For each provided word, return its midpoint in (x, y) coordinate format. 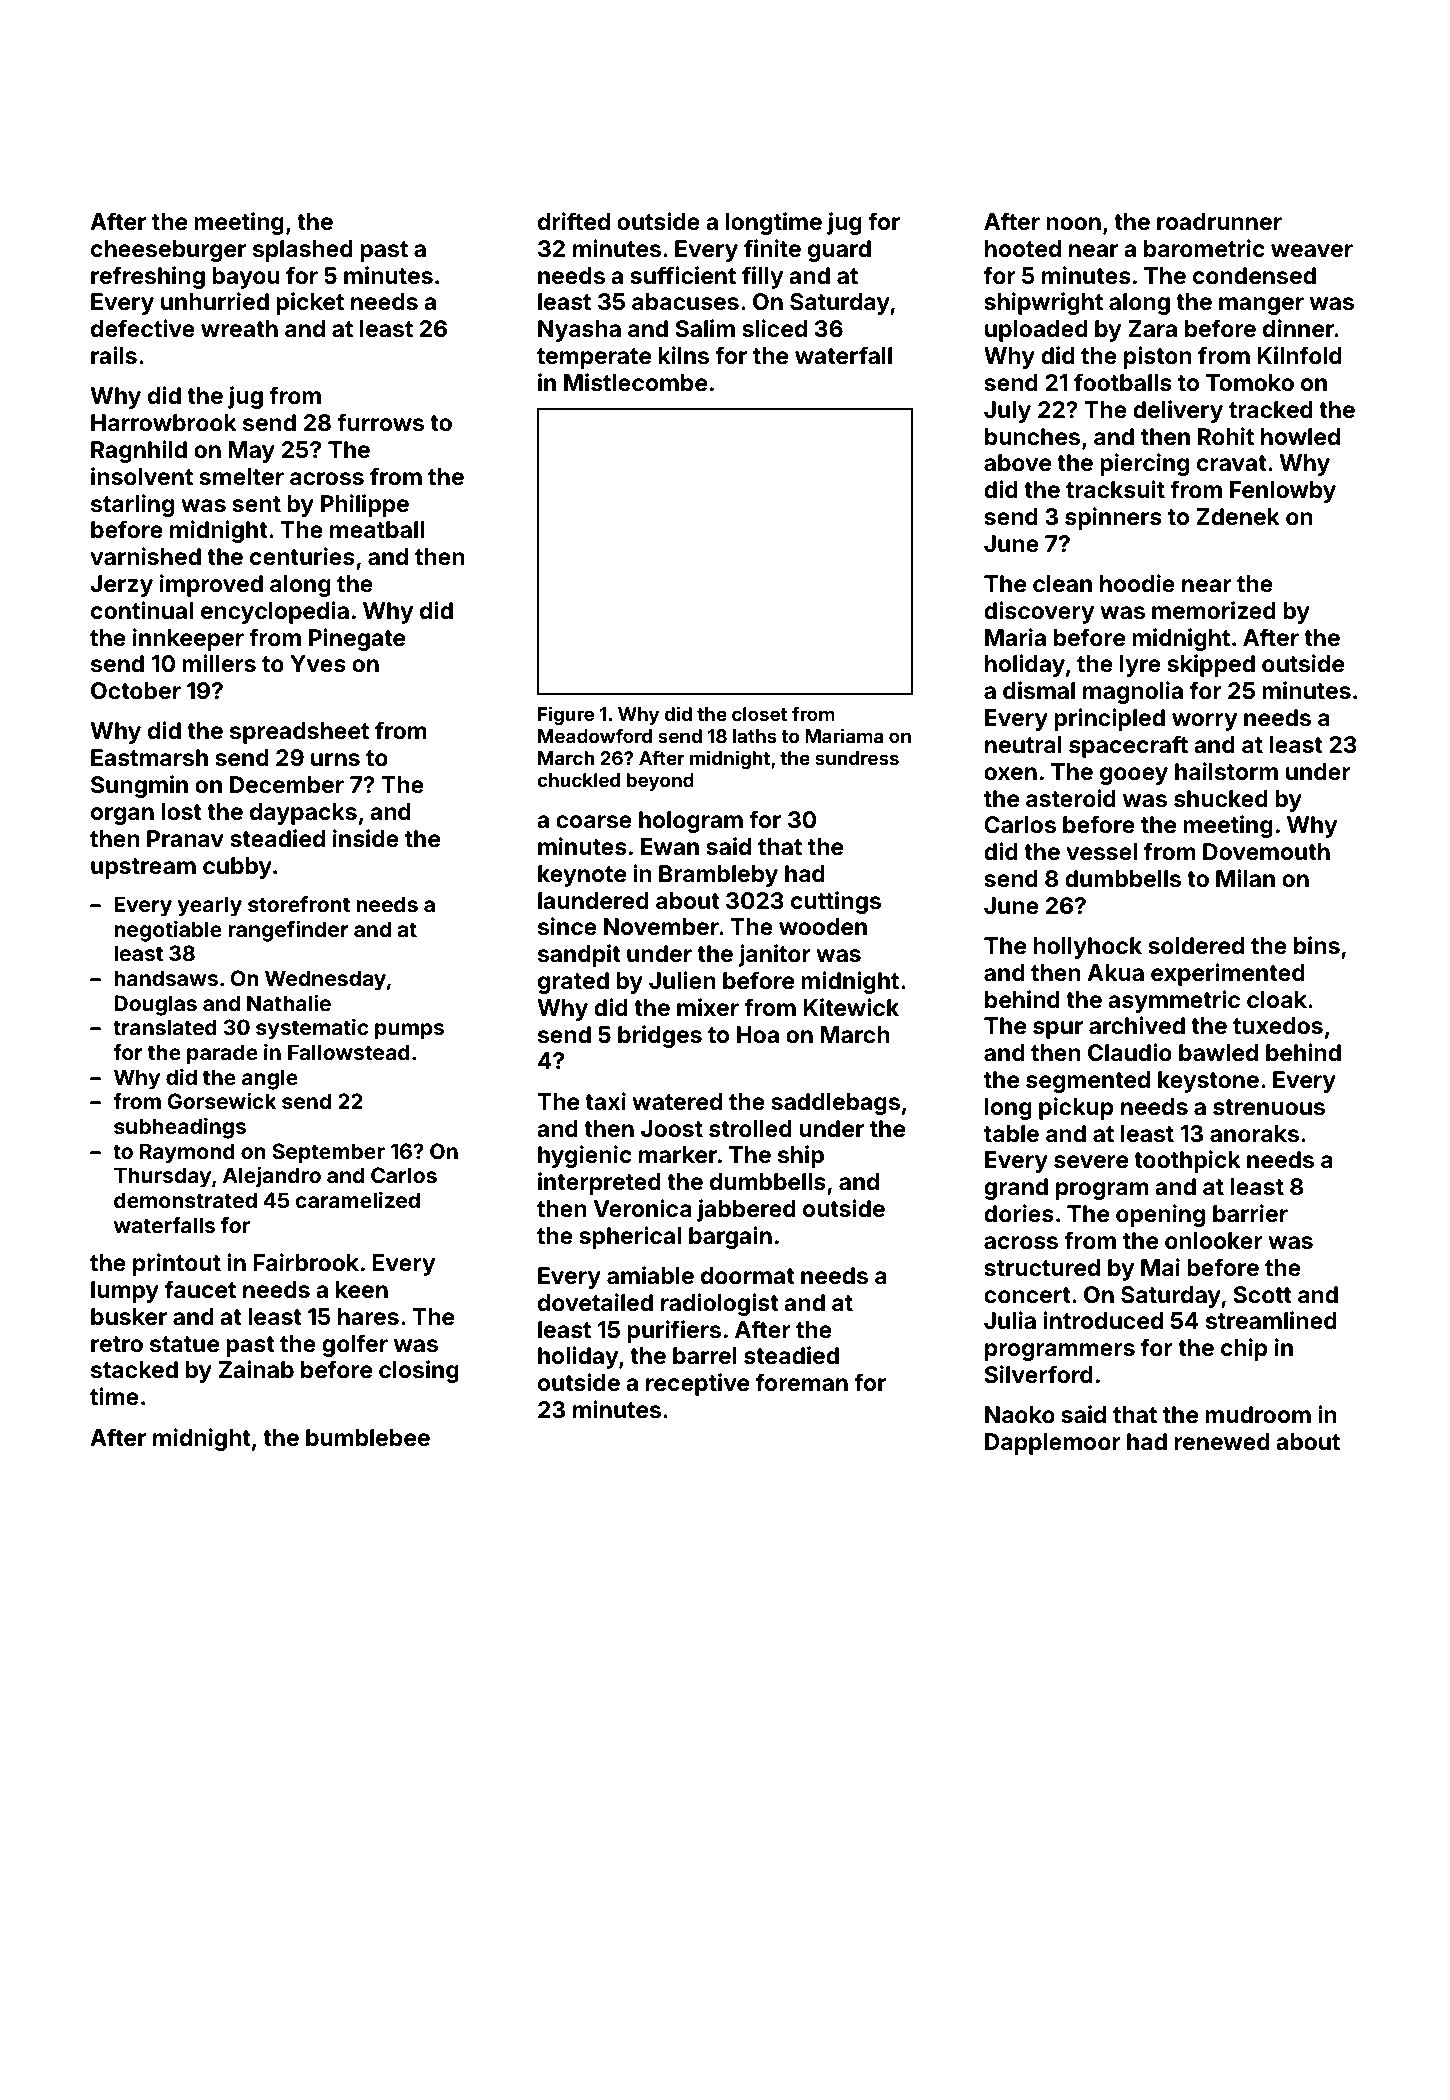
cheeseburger (168, 251)
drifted (574, 221)
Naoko (1020, 1415)
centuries (302, 556)
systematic (312, 1029)
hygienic (585, 1156)
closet (759, 714)
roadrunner (1219, 222)
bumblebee (368, 1438)
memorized (1214, 610)
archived (1137, 1025)
